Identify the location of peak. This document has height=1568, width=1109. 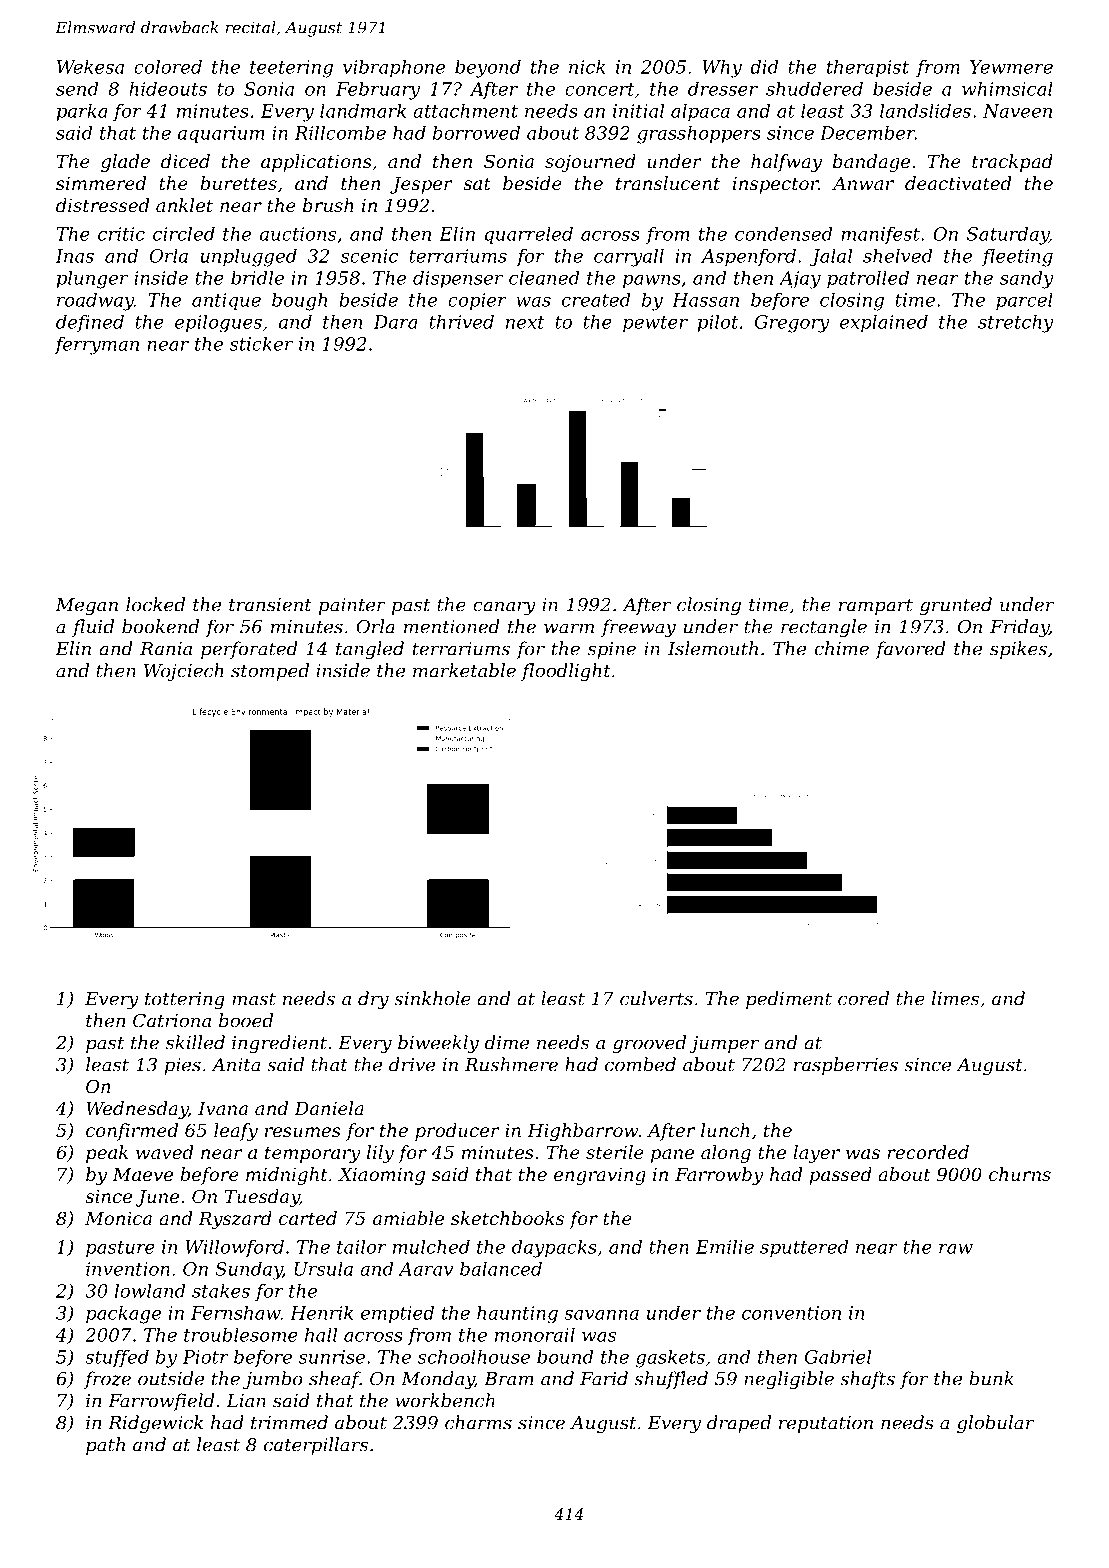
(107, 1154).
